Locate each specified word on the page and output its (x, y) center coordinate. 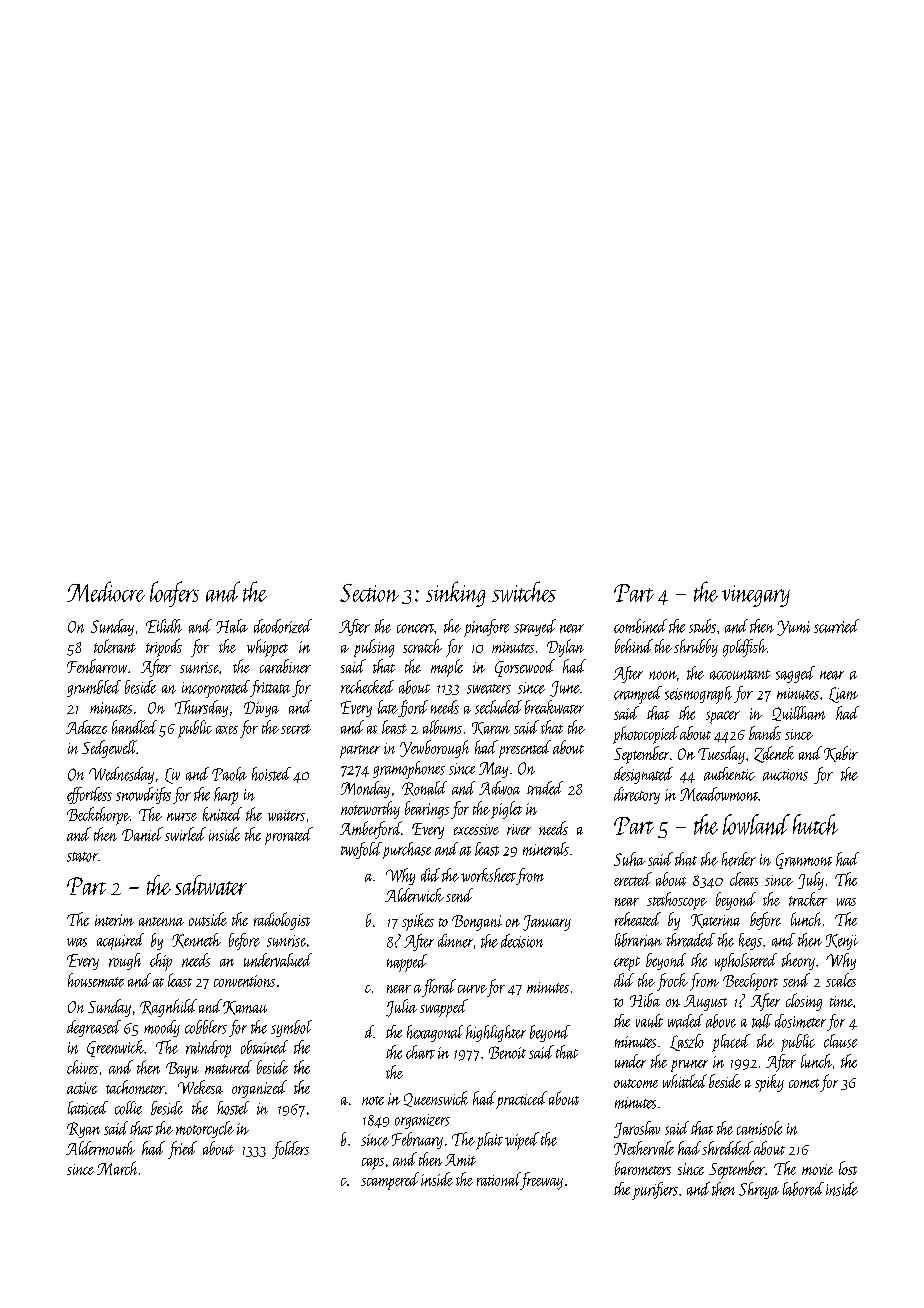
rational (499, 1179)
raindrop (208, 1049)
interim (114, 920)
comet (804, 1083)
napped (407, 963)
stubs (702, 626)
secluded (498, 707)
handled (134, 727)
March (117, 1168)
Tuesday (721, 755)
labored (803, 1189)
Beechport (750, 982)
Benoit (507, 1052)
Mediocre (106, 591)
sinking (455, 594)
